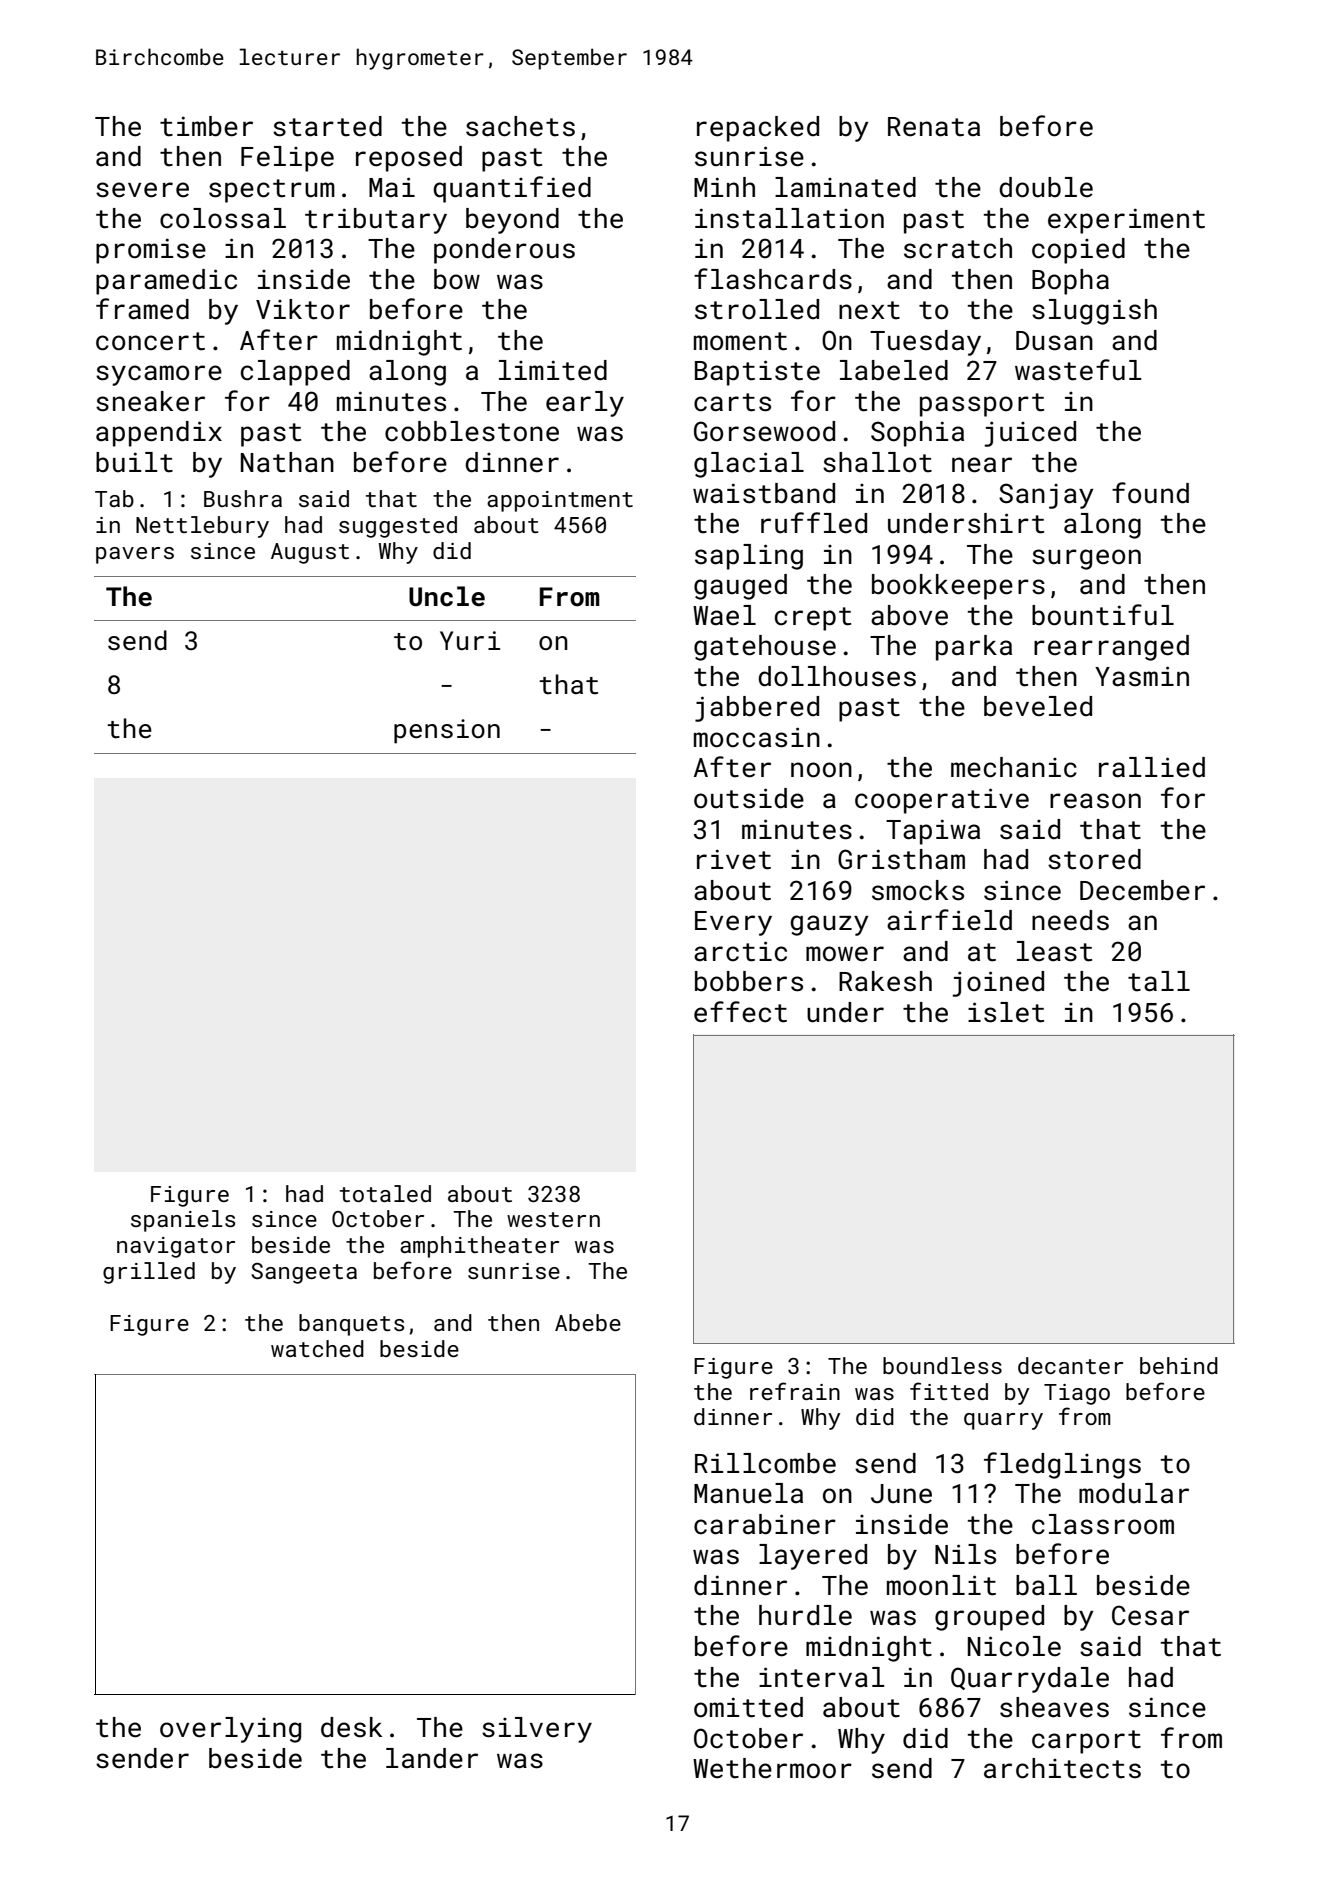  I want to click on lander, so click(432, 1758).
